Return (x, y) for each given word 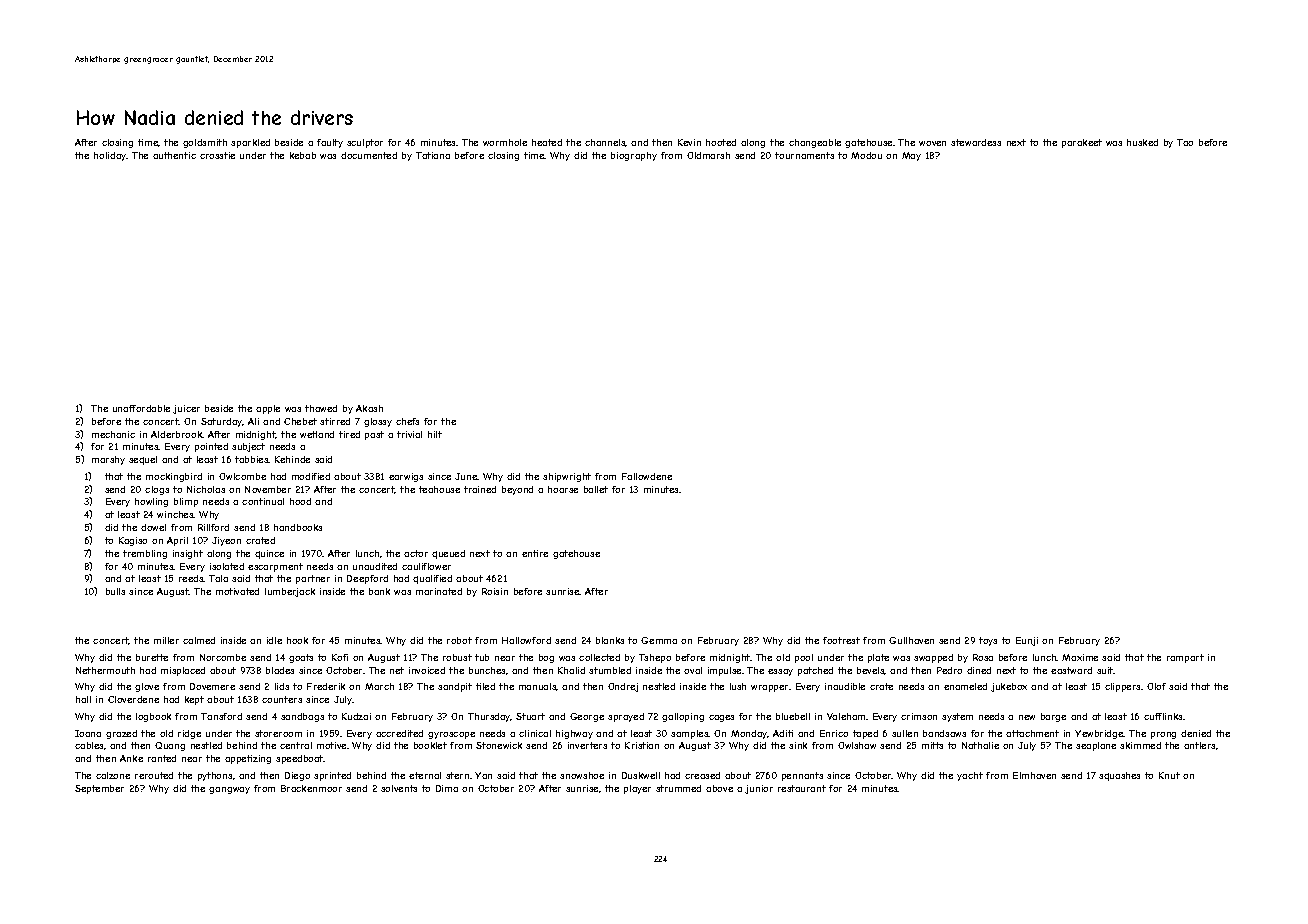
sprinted (332, 776)
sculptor (365, 143)
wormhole (505, 142)
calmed (199, 640)
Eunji (1027, 641)
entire (535, 553)
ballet (596, 489)
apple (268, 409)
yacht (970, 776)
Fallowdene (647, 476)
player (637, 789)
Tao (1185, 142)
